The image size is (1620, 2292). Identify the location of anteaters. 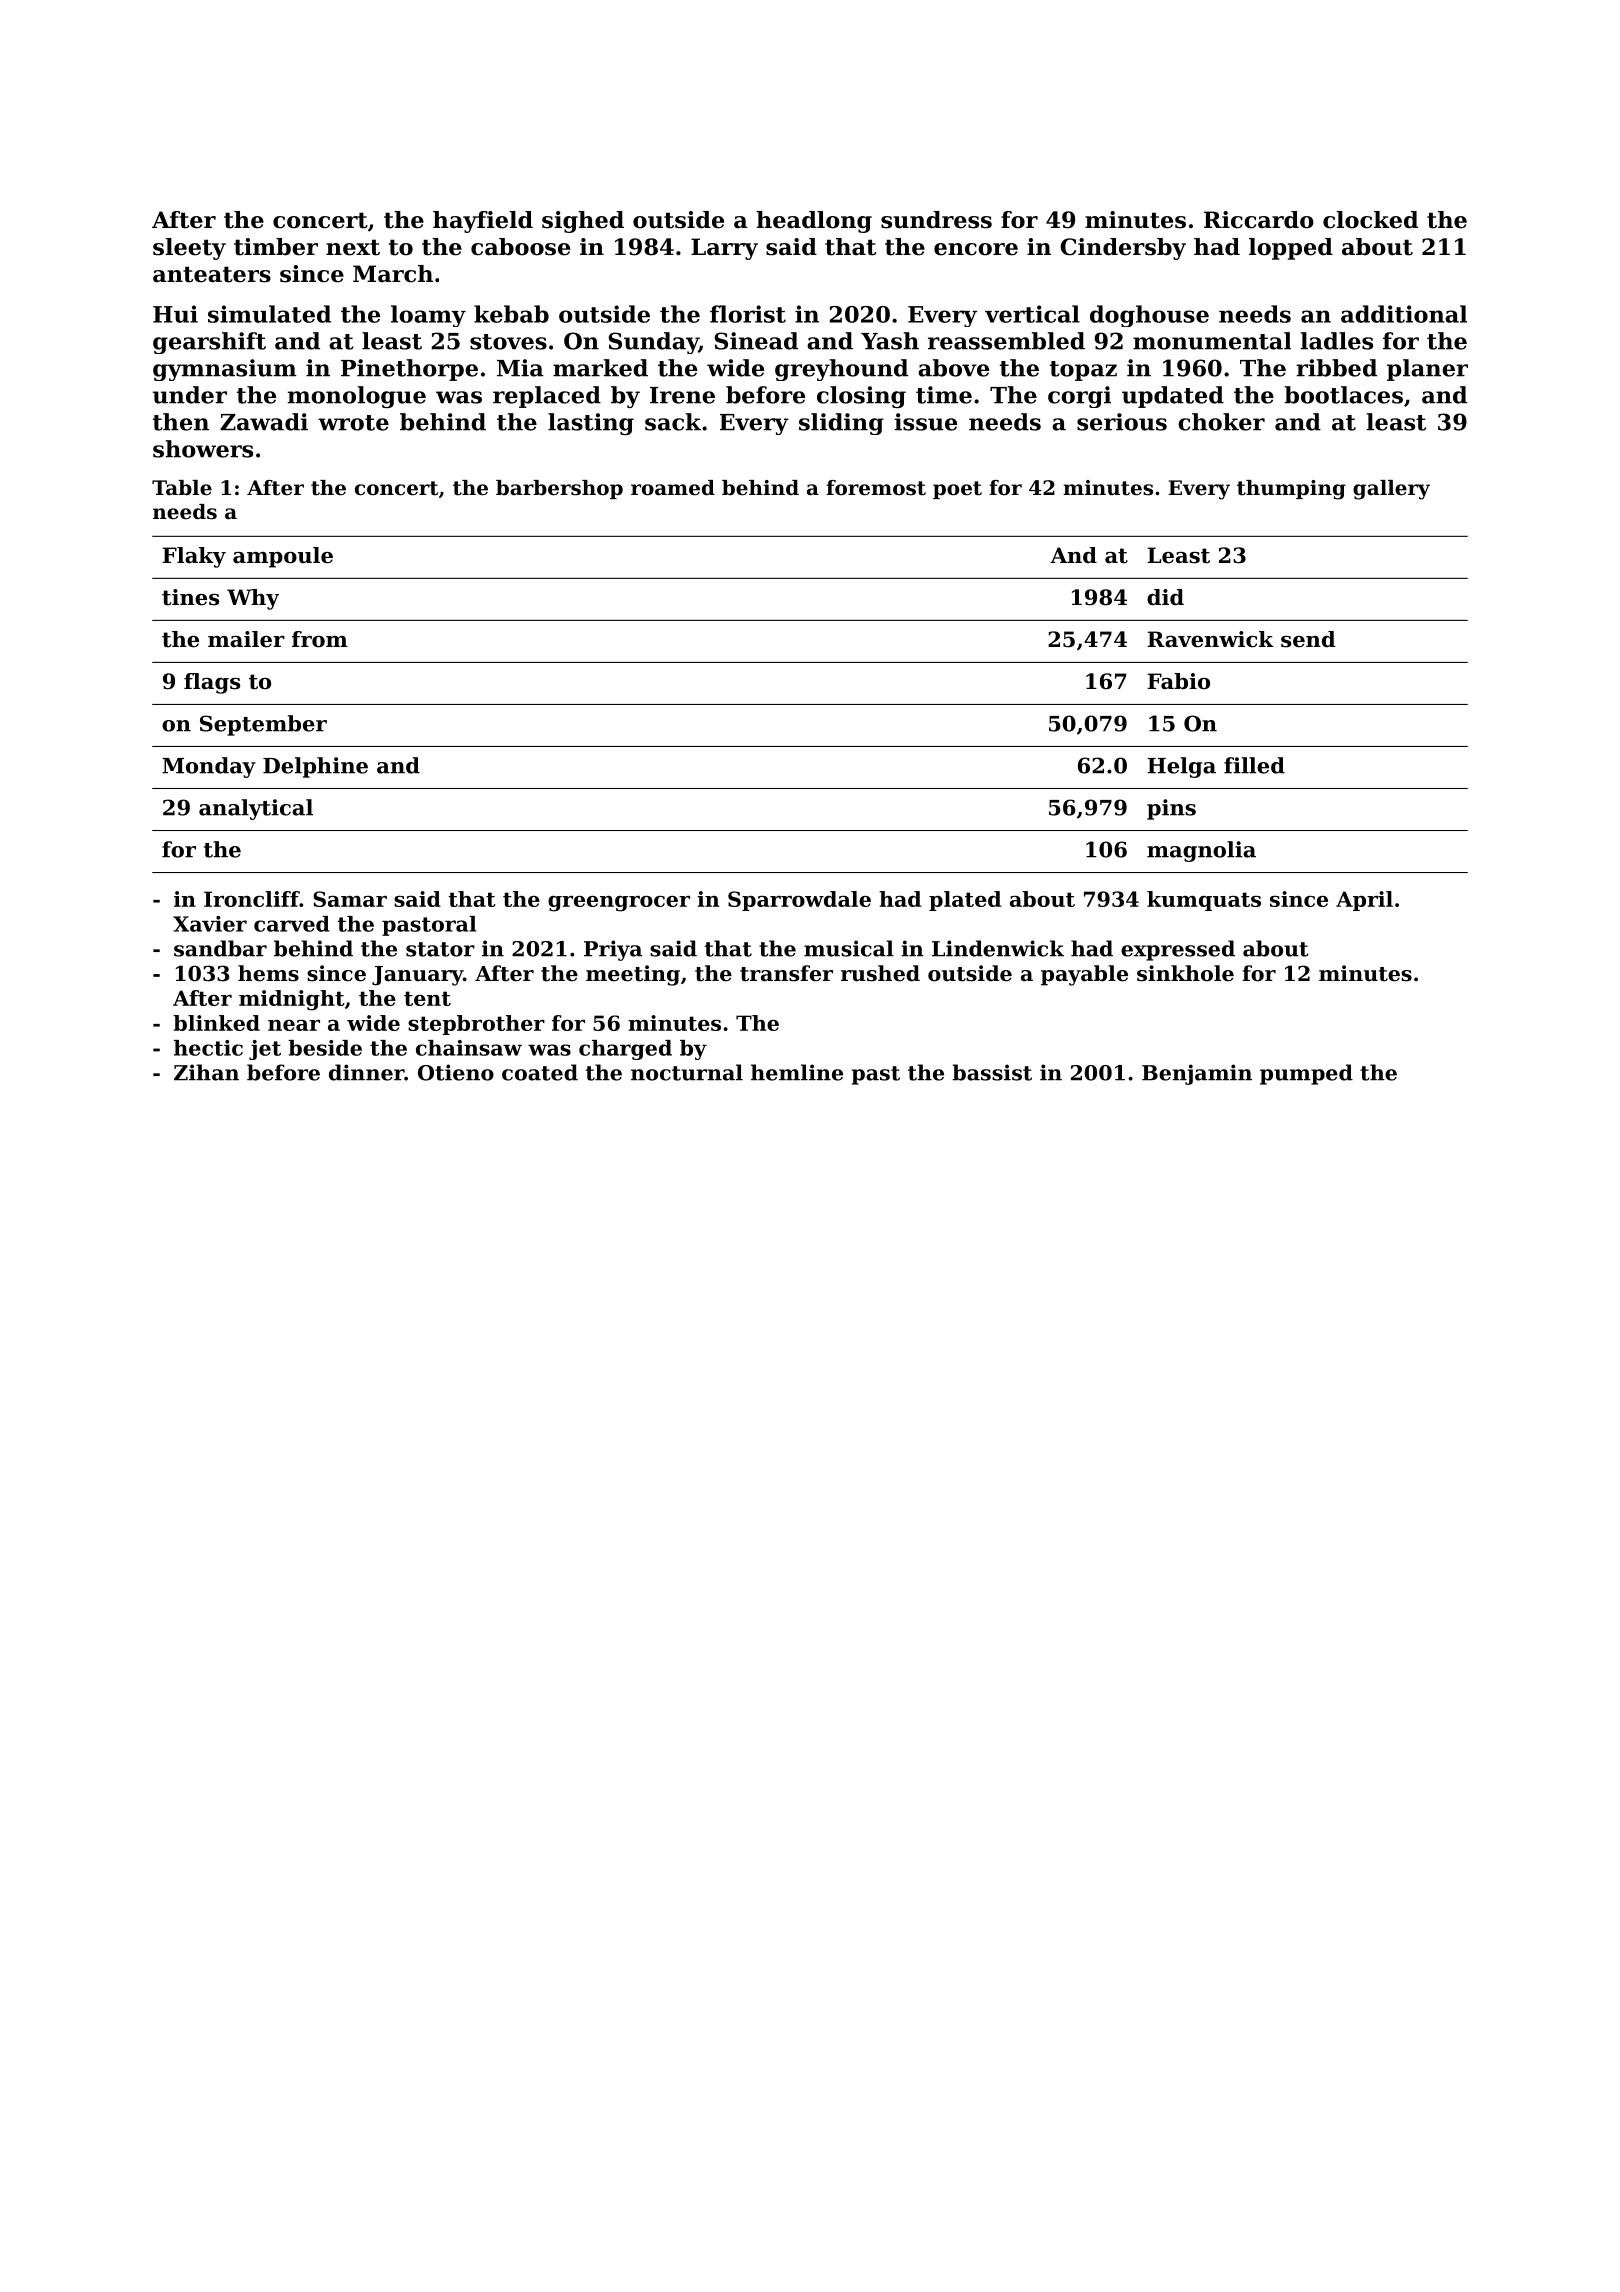
(212, 274).
